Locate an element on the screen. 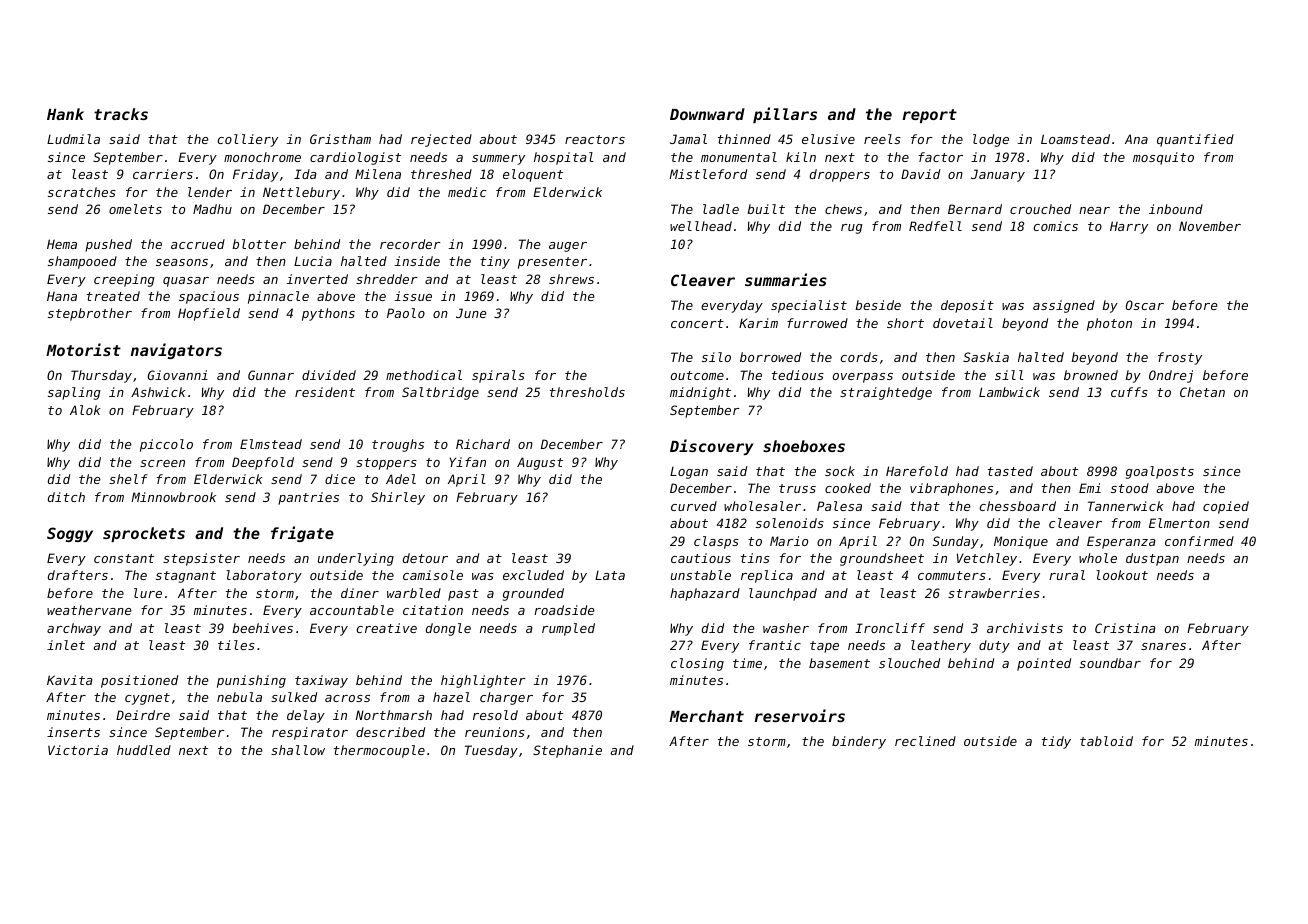 The height and width of the screenshot is (924, 1308). lender is located at coordinates (210, 192).
